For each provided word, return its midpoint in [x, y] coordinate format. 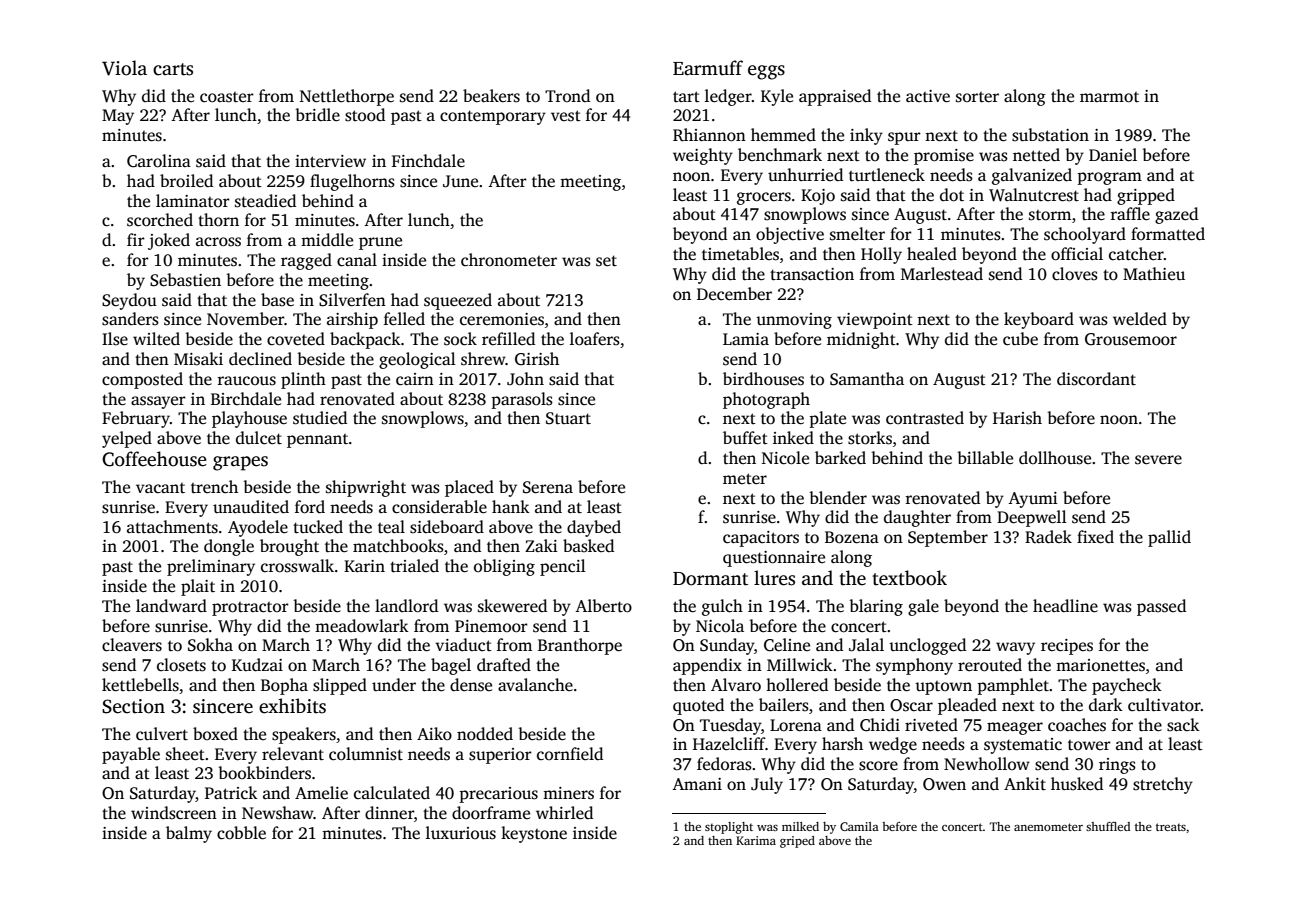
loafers [595, 339]
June [460, 181]
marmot [1109, 97]
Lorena [796, 725]
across [218, 242]
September [948, 538]
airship [352, 320]
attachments [172, 527]
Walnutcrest [1034, 195]
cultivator [1164, 705]
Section [133, 706]
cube [1020, 339]
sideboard [447, 527]
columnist [366, 754]
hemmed [783, 135]
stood [365, 115]
